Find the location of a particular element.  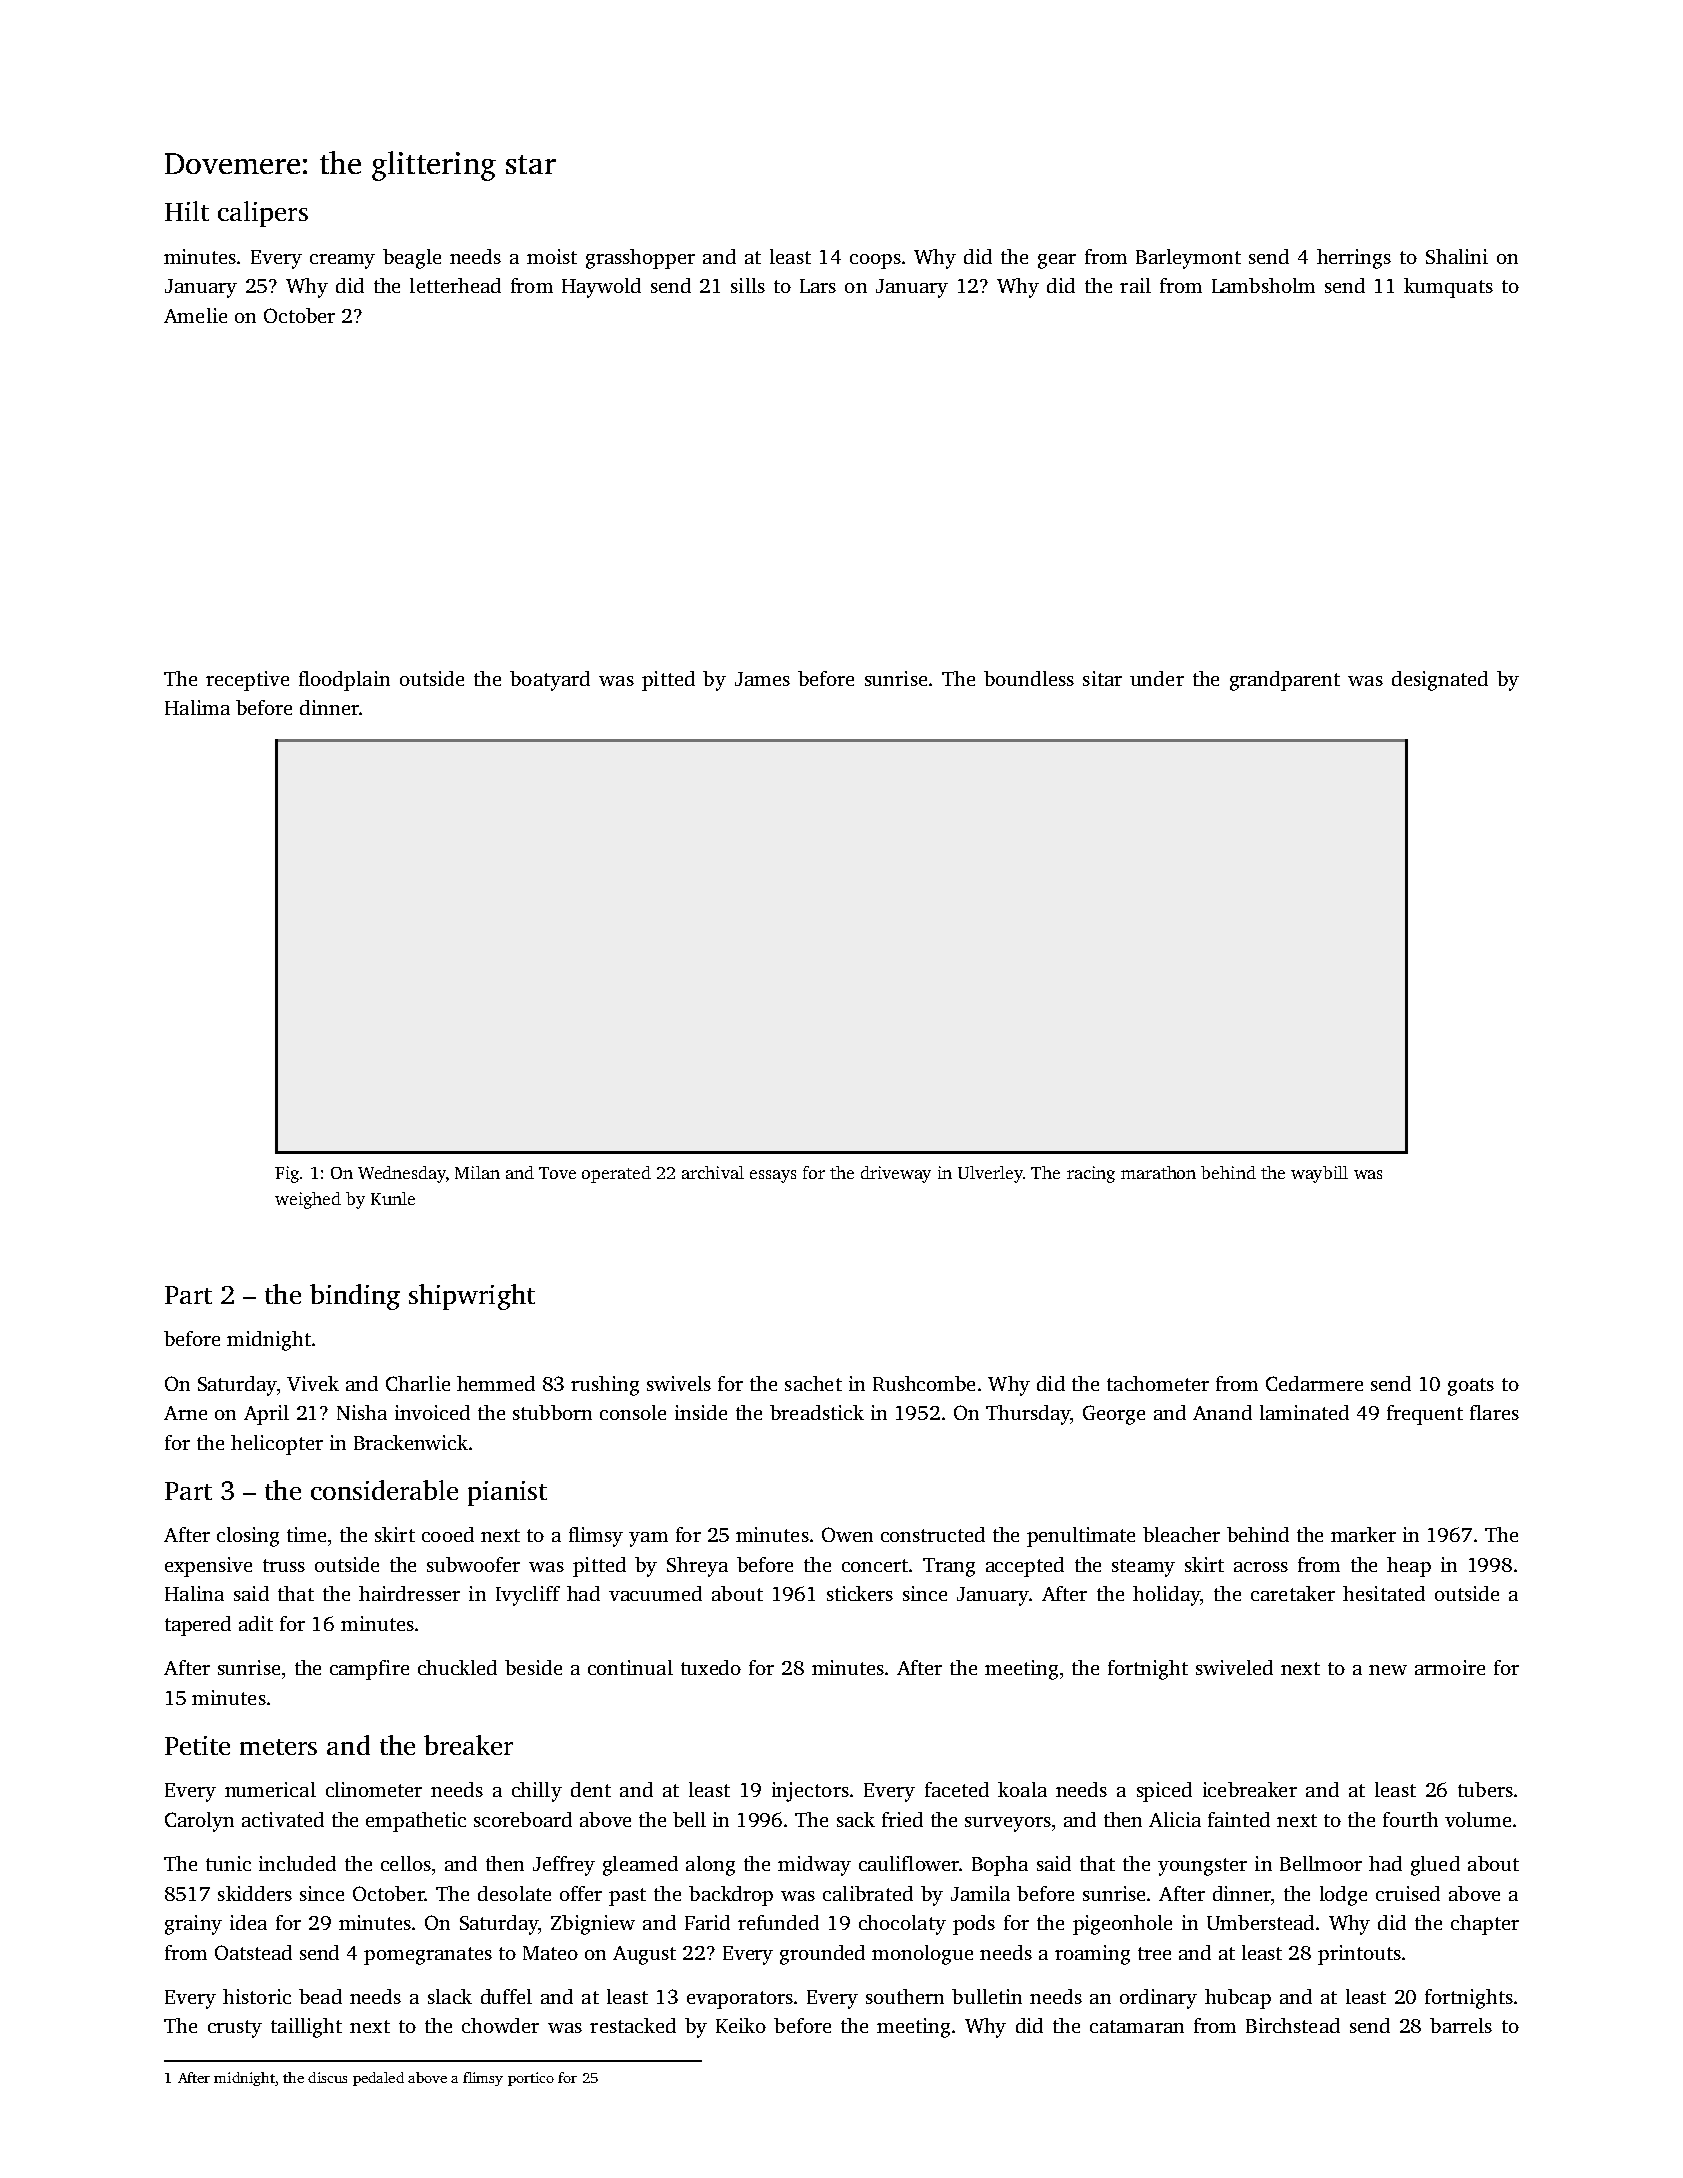

kumquats is located at coordinates (1448, 288).
